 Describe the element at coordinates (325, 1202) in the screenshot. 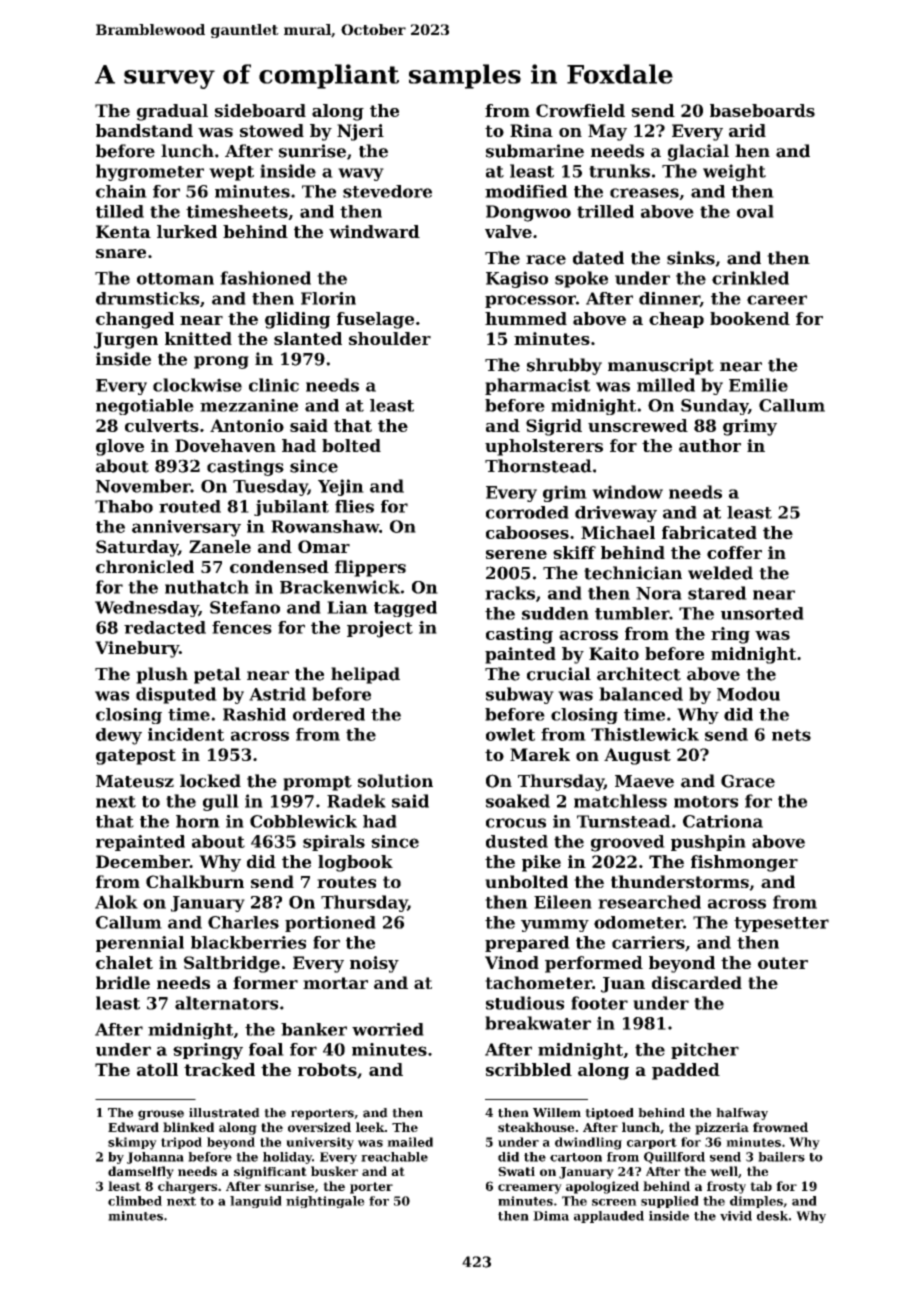

I see `nightingale` at that location.
